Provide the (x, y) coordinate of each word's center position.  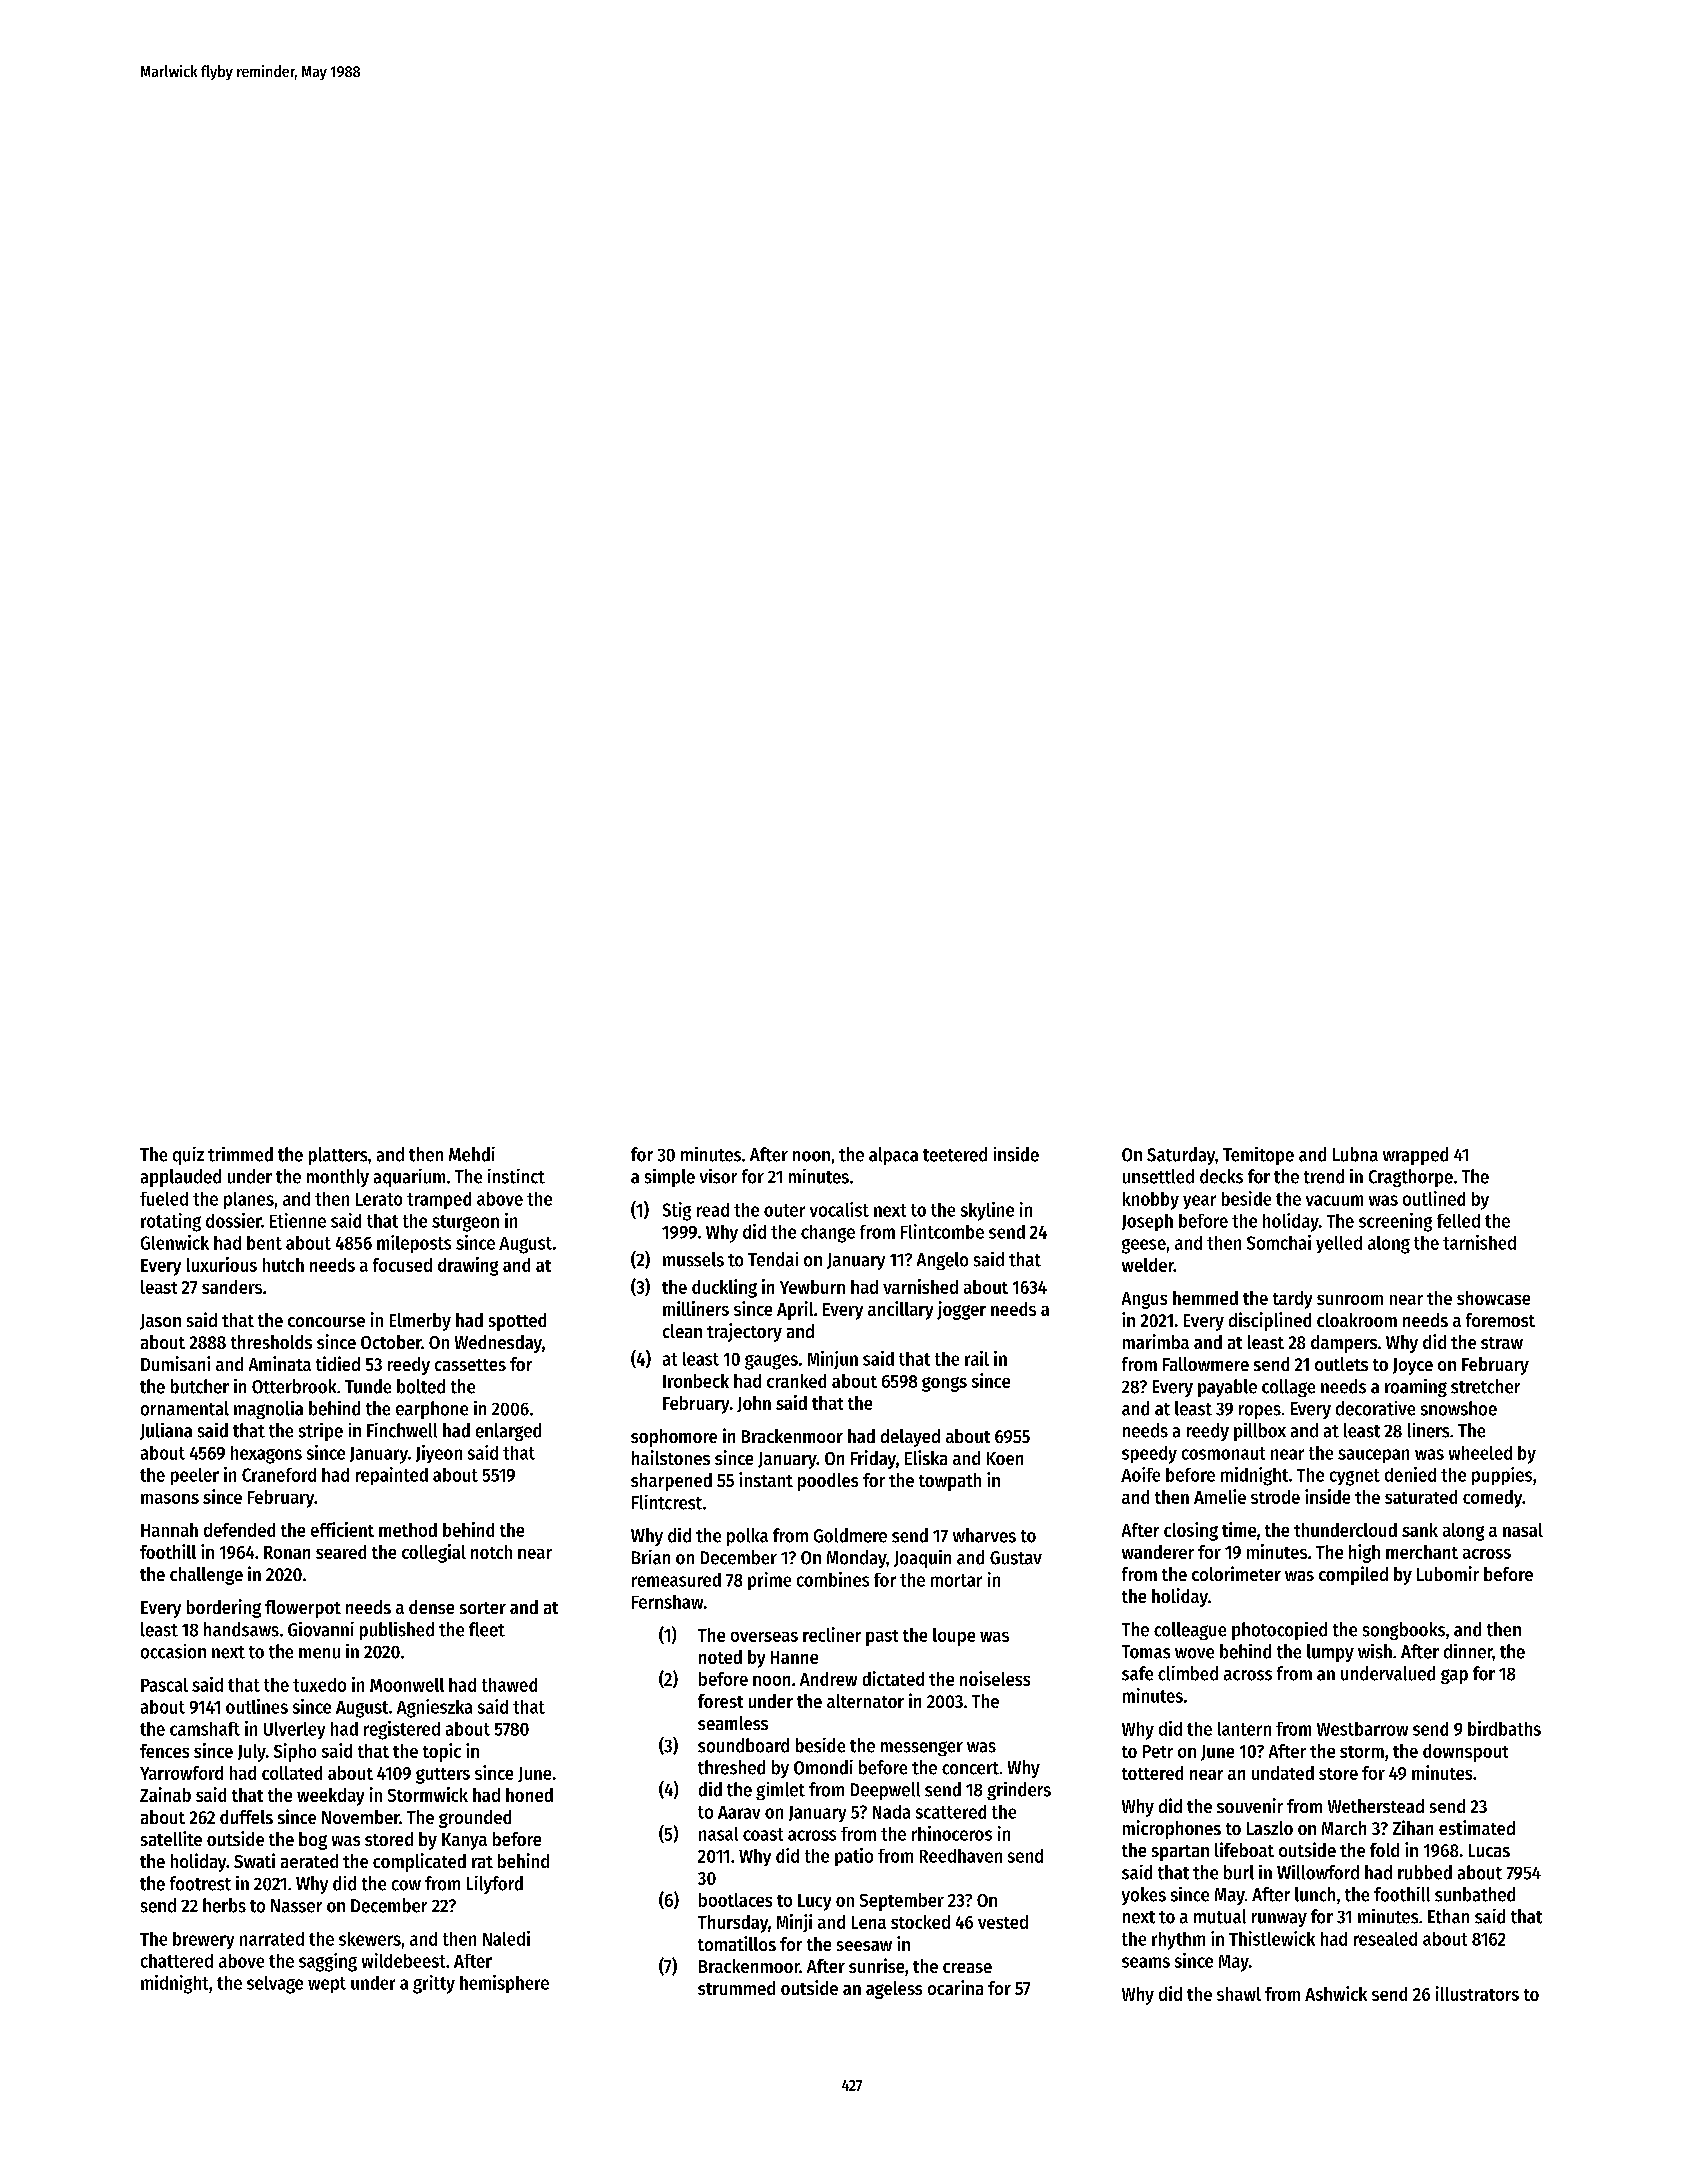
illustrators (1477, 1993)
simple (670, 1178)
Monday (856, 1559)
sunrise (876, 1965)
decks (1221, 1176)
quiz (188, 1156)
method (408, 1530)
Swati (254, 1860)
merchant (1422, 1552)
